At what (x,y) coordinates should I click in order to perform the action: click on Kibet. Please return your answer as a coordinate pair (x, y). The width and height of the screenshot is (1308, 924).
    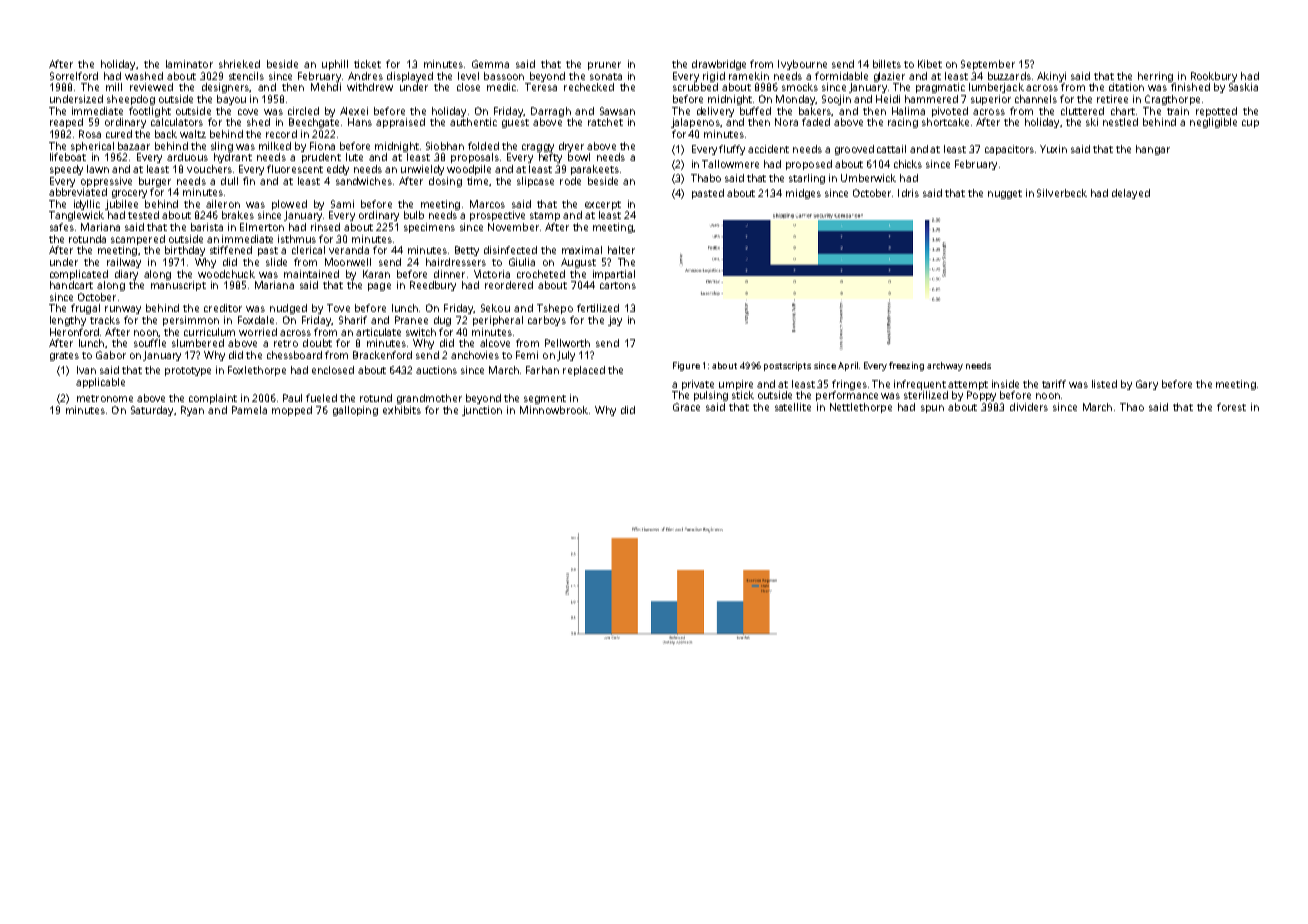
    Looking at the image, I should click on (930, 64).
